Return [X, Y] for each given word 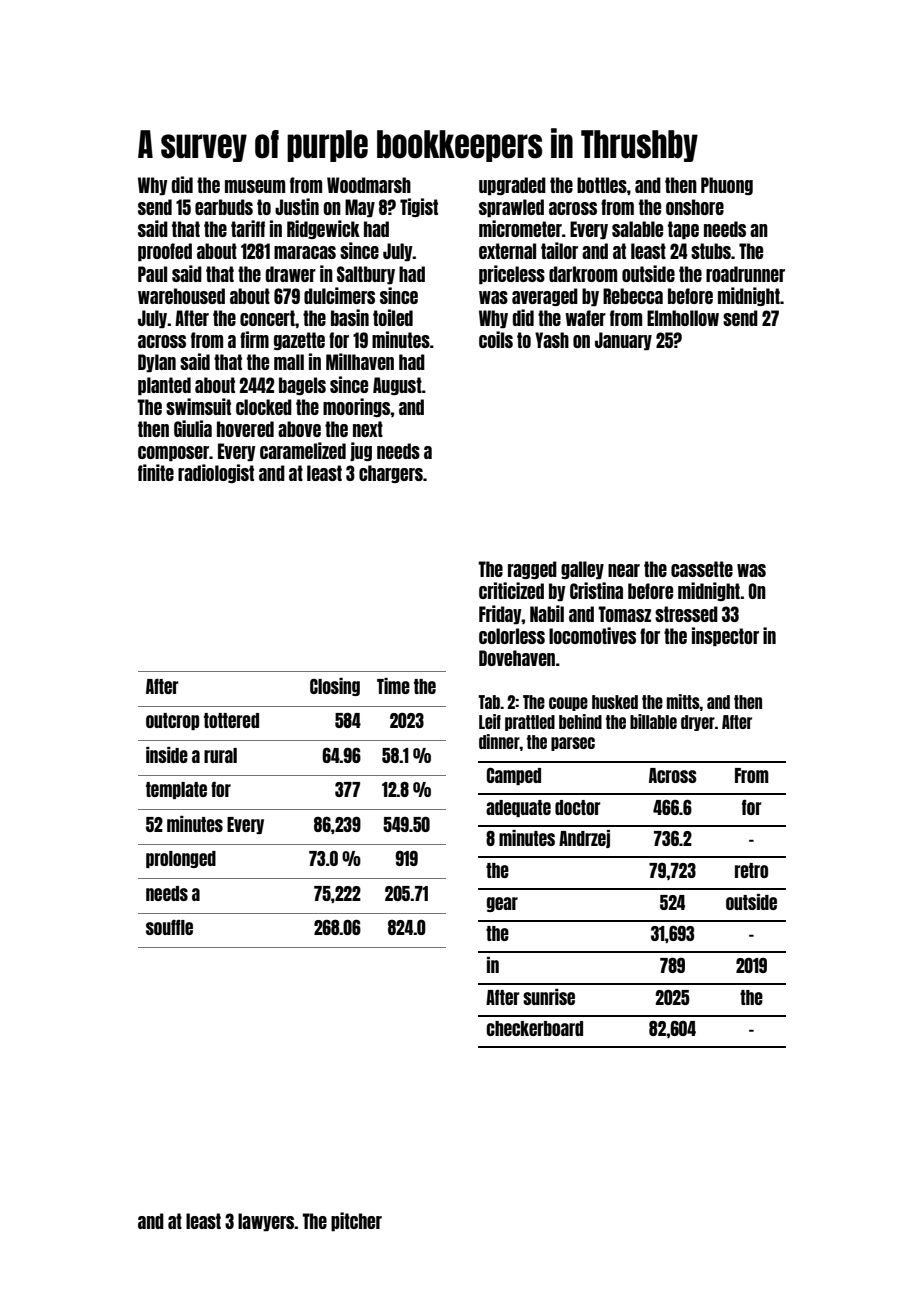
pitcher [356, 1221]
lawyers [266, 1222]
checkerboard [534, 1028]
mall [289, 362]
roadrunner [745, 274]
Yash [552, 340]
